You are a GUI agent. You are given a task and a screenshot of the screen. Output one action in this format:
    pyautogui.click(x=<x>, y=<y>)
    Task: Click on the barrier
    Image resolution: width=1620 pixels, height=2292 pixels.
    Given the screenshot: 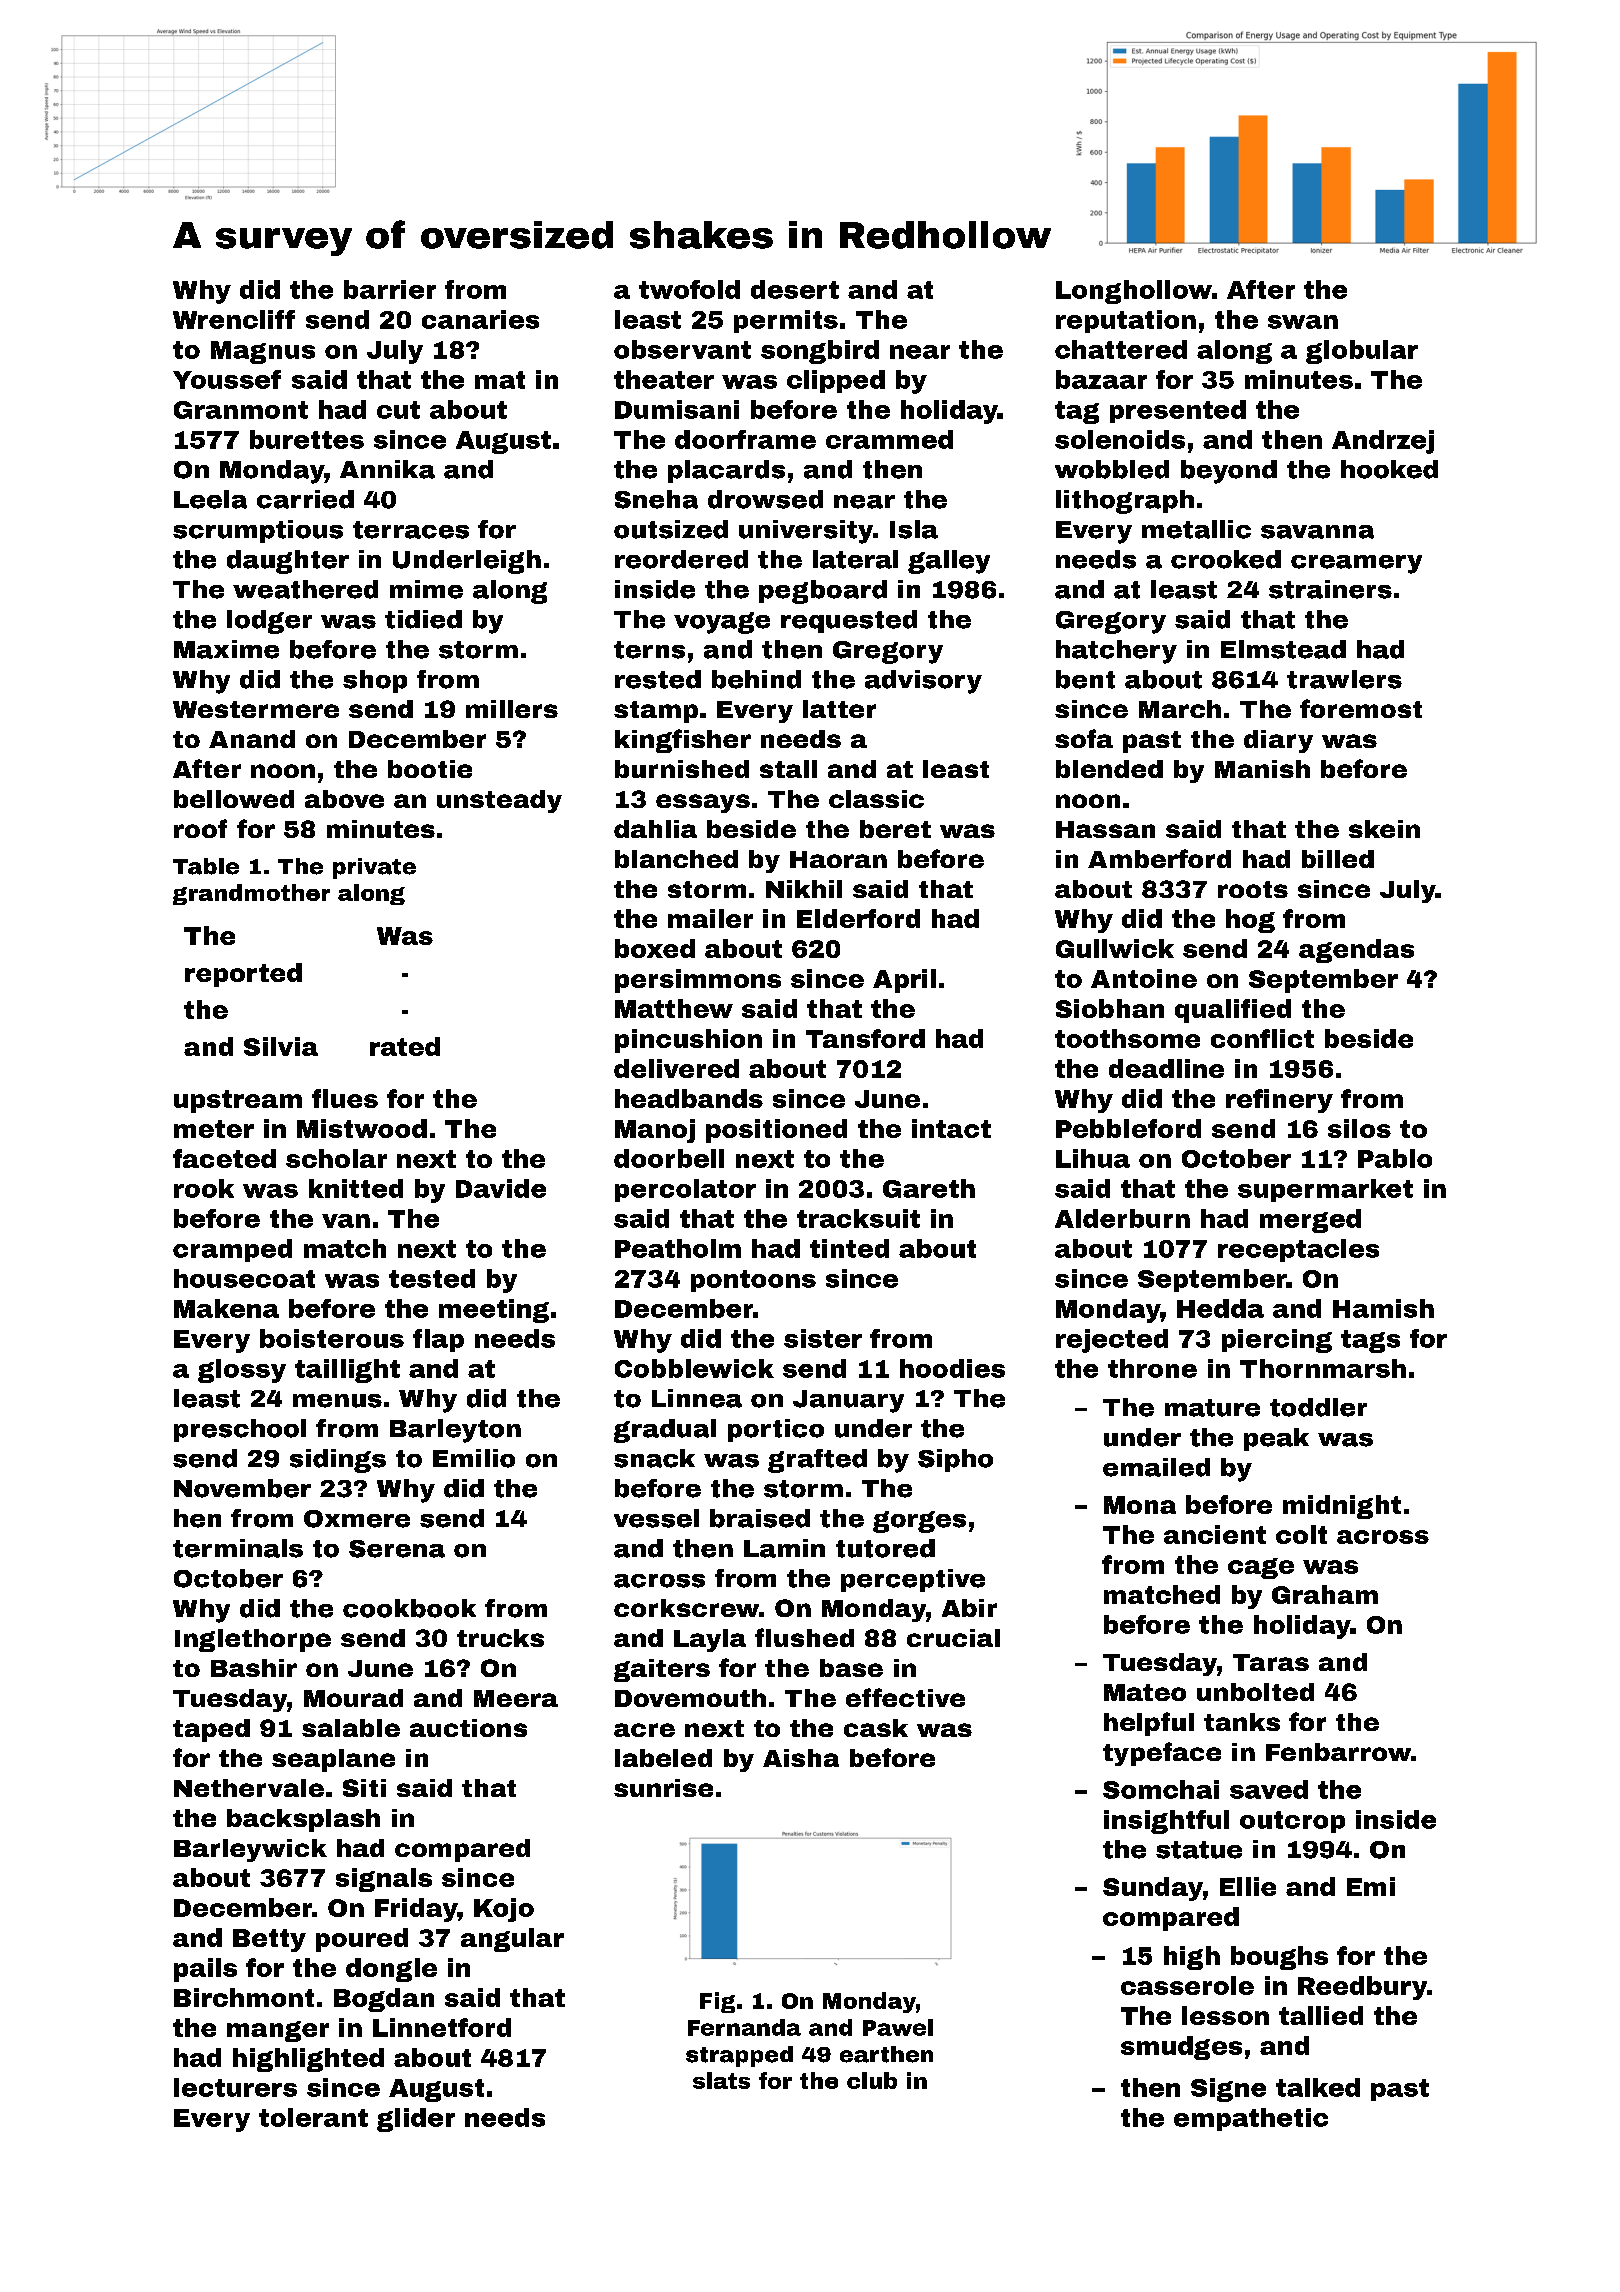 What is the action you would take?
    pyautogui.click(x=390, y=289)
